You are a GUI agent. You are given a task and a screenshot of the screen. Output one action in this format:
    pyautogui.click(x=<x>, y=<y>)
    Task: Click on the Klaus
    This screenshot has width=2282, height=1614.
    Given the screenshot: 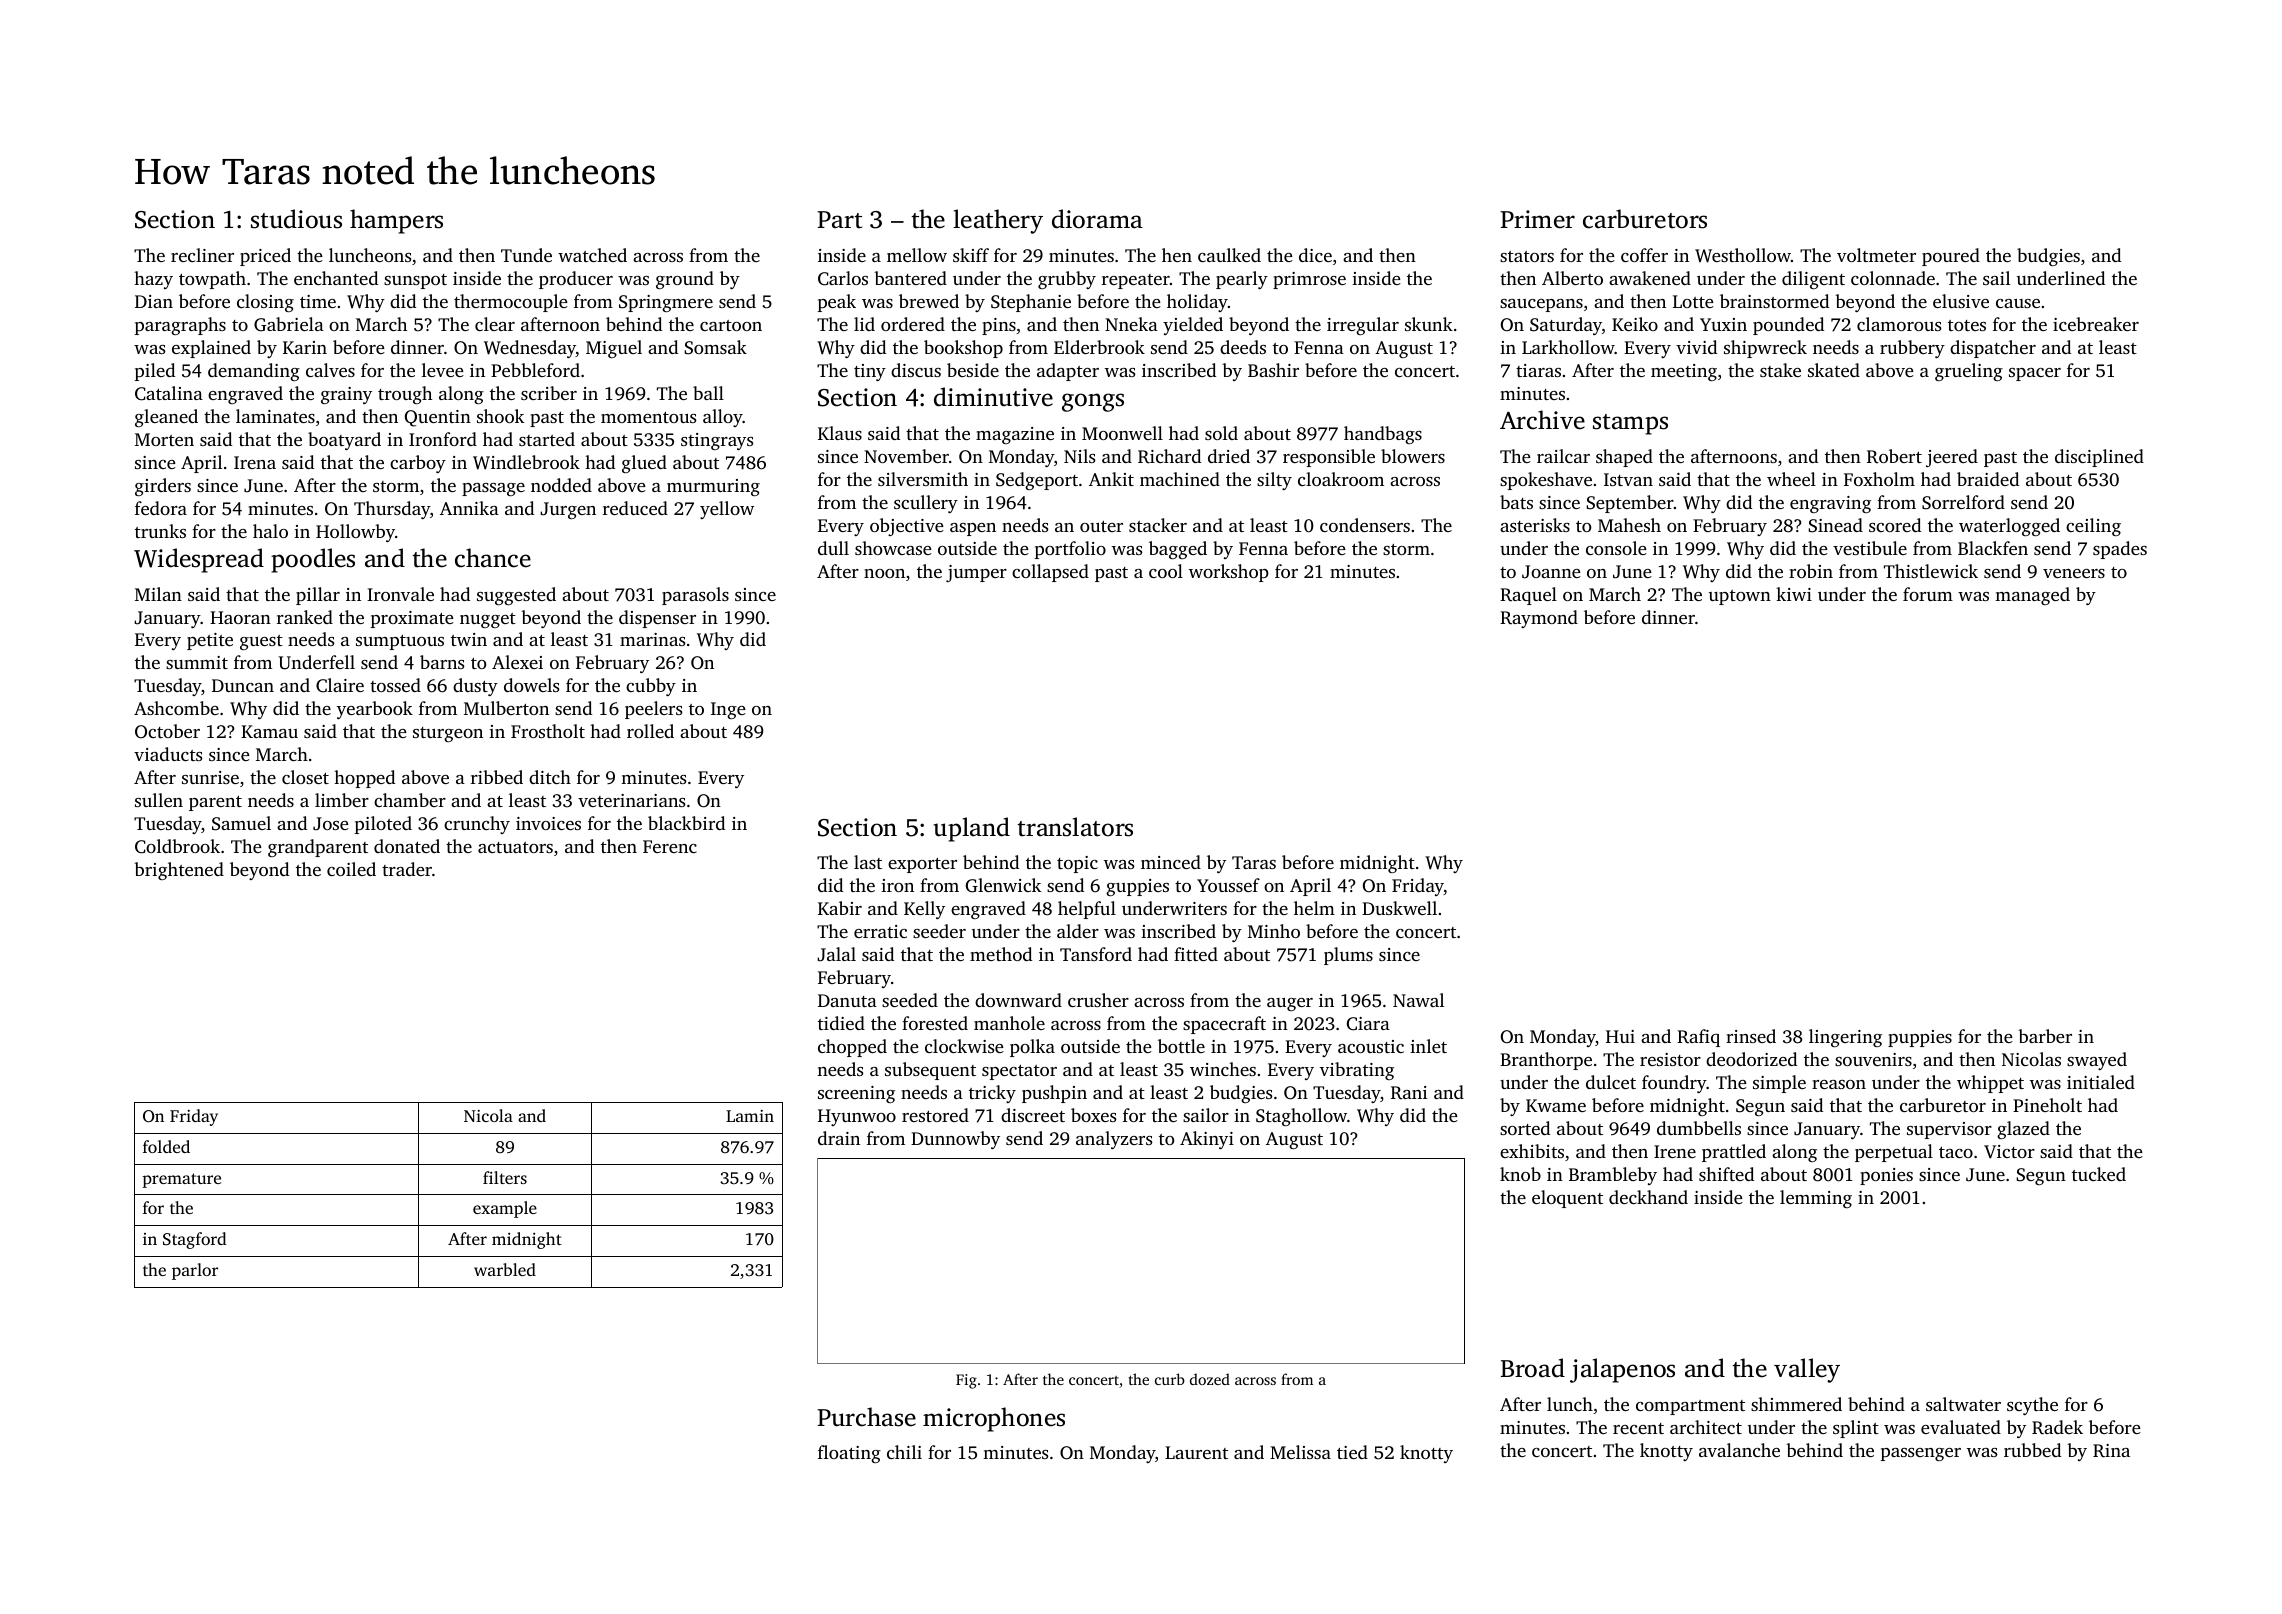 What is the action you would take?
    pyautogui.click(x=840, y=433)
